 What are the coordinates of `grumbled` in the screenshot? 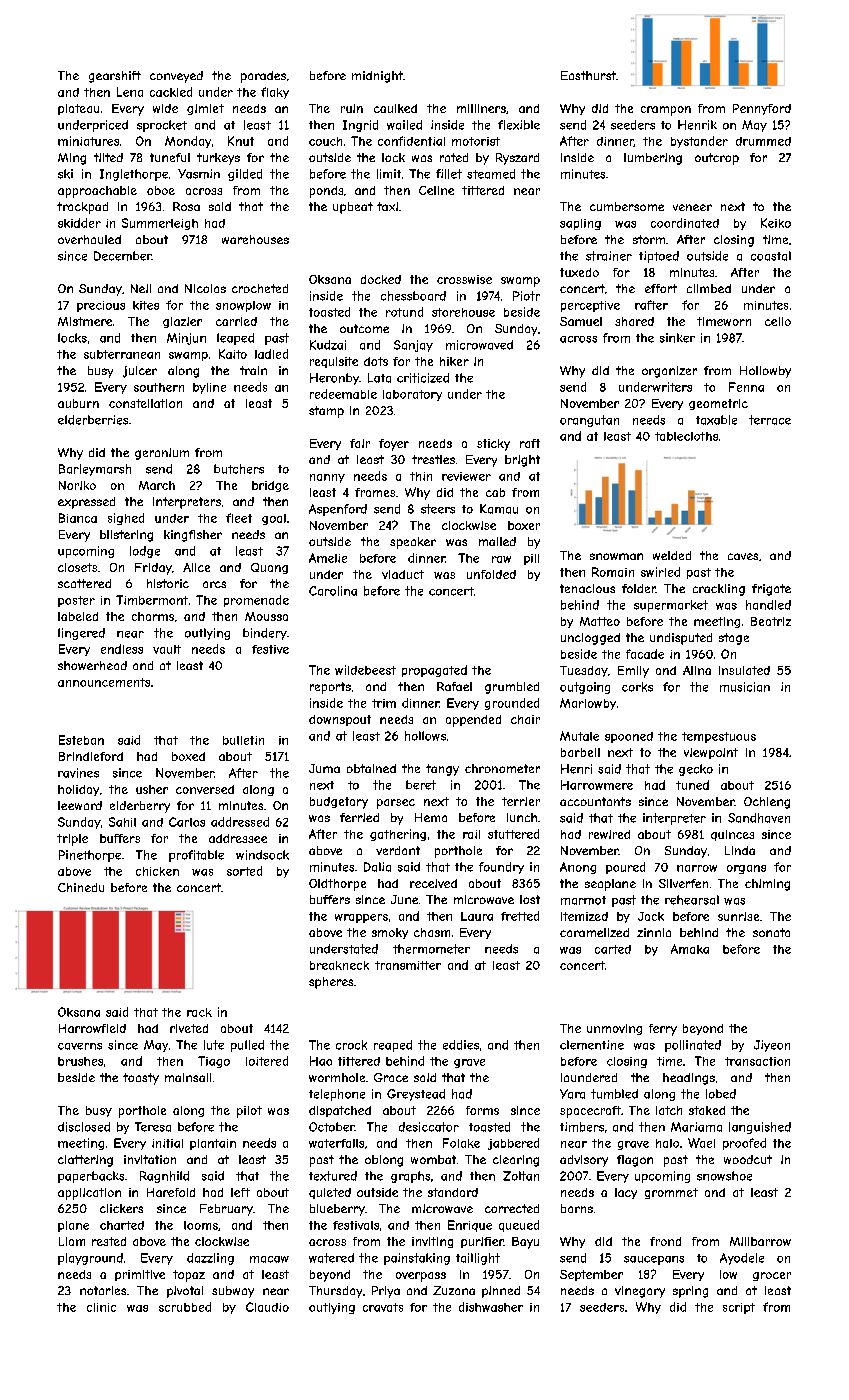 It's located at (512, 688).
